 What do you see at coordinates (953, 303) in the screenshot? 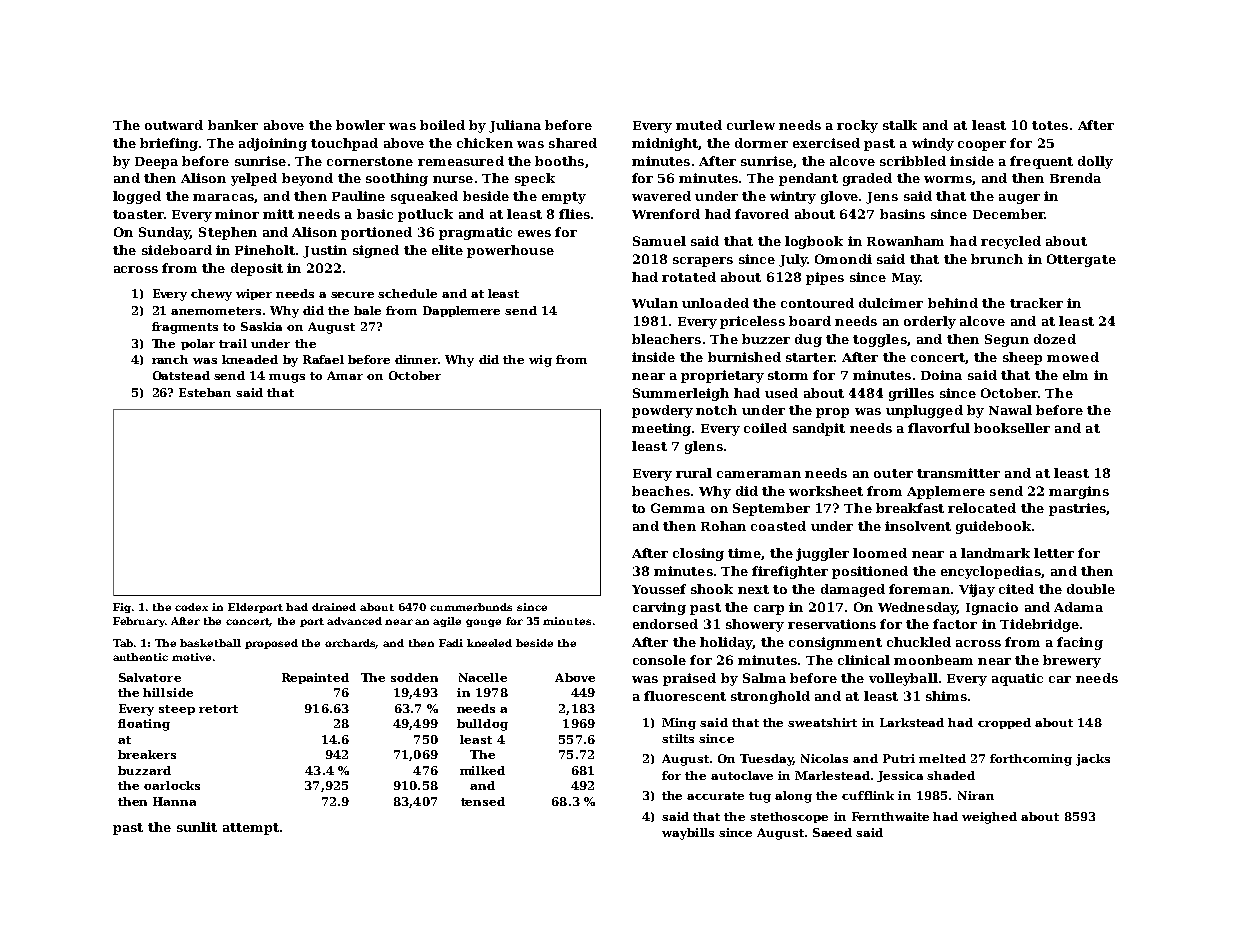
I see `behind` at bounding box center [953, 303].
